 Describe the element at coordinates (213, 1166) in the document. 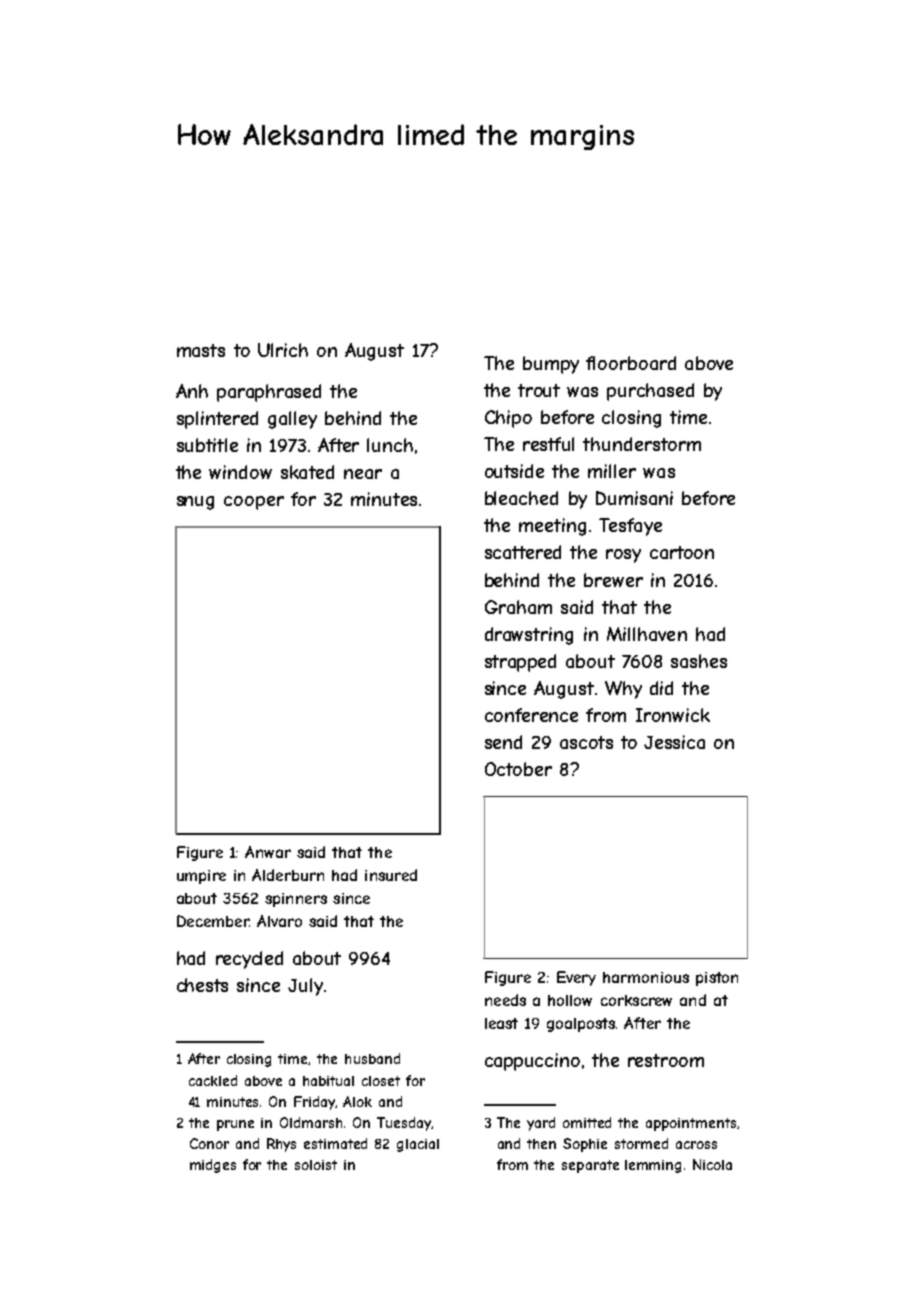

I see `midges` at that location.
